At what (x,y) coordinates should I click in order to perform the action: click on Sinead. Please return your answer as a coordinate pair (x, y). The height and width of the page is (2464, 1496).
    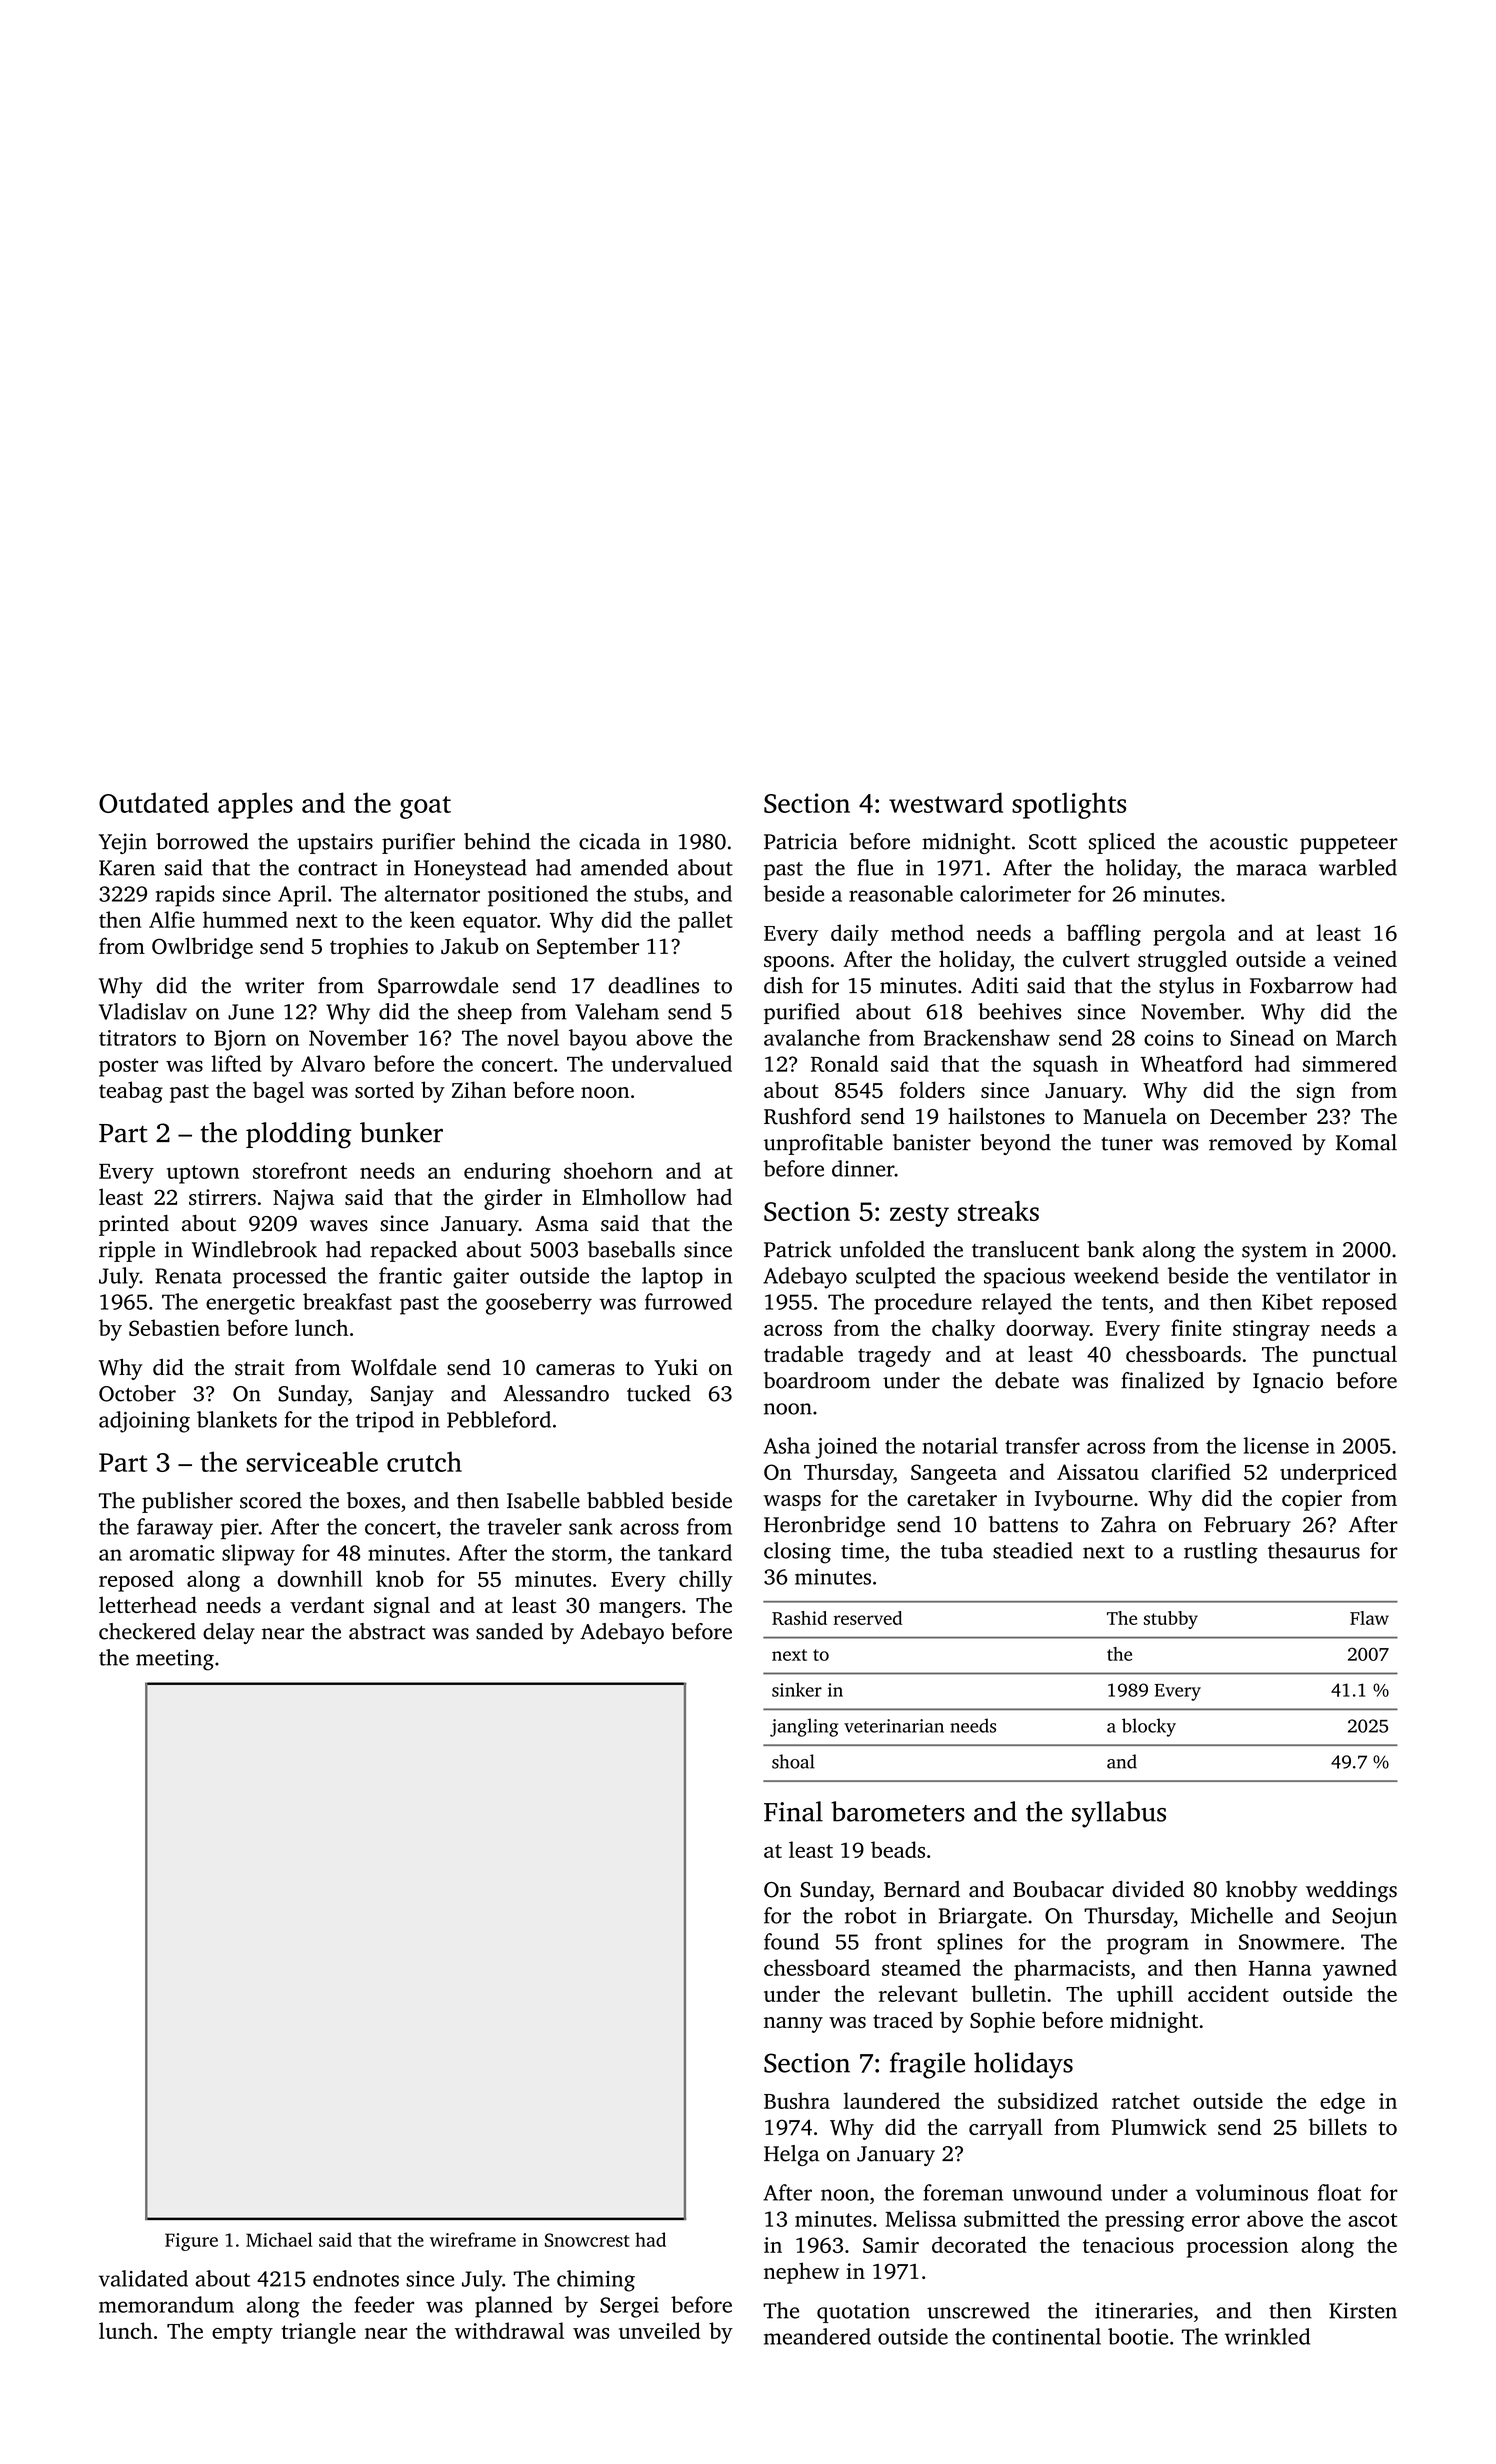
    Looking at the image, I should click on (1262, 1037).
